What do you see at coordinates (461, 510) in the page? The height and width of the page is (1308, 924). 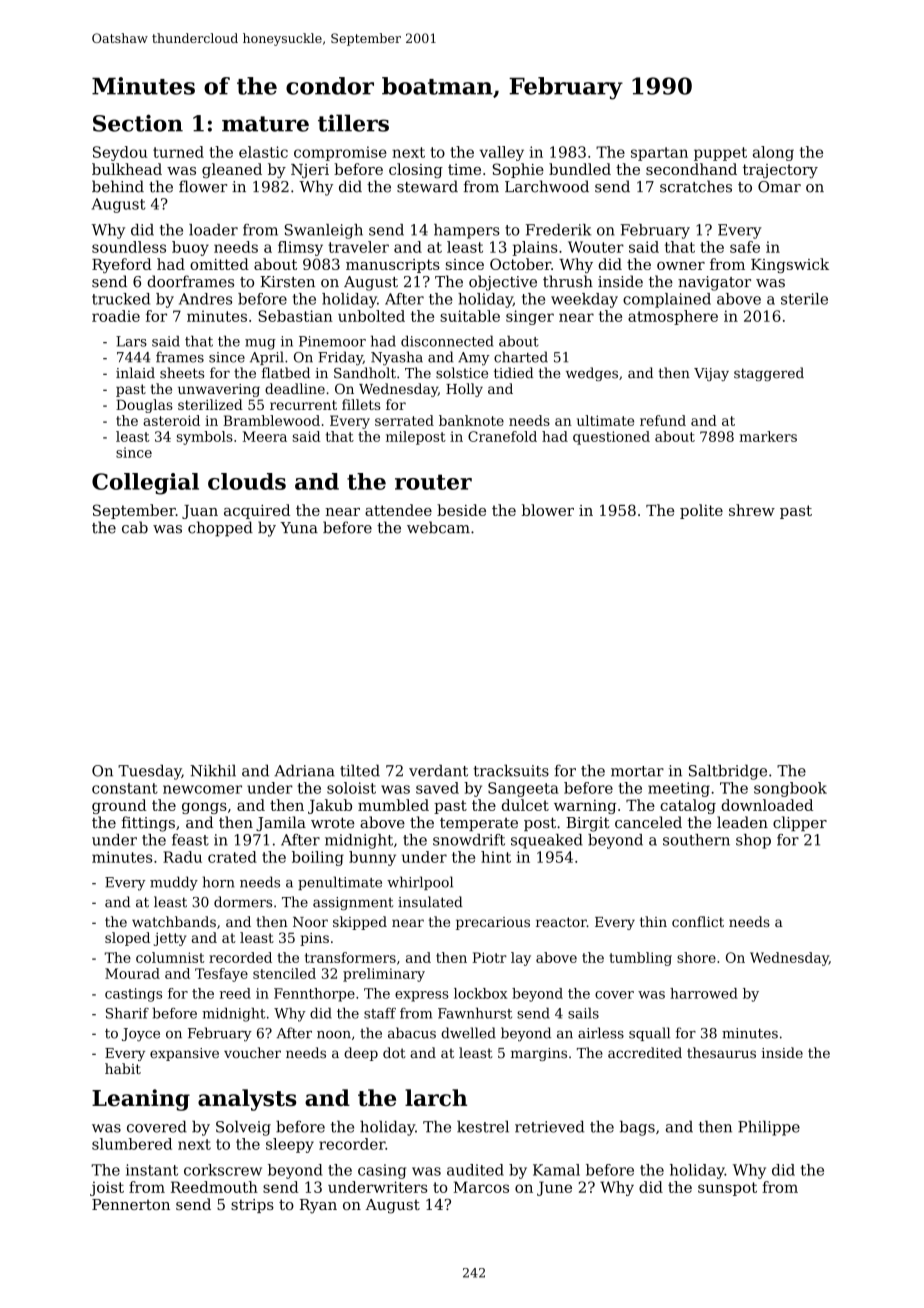 I see `beside` at bounding box center [461, 510].
